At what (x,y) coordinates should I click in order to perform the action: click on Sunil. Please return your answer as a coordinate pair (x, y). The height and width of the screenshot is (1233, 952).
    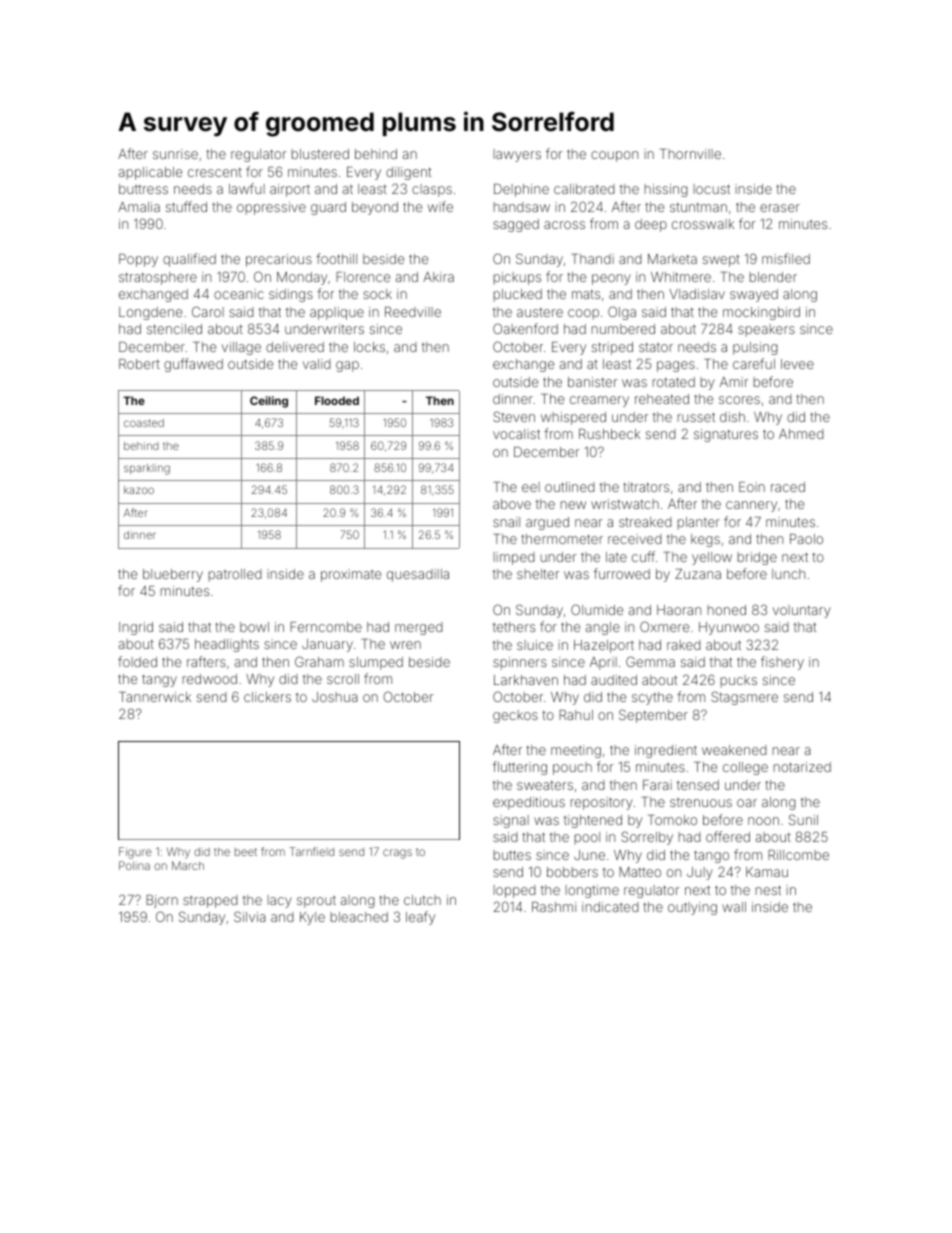
    Looking at the image, I should click on (803, 819).
